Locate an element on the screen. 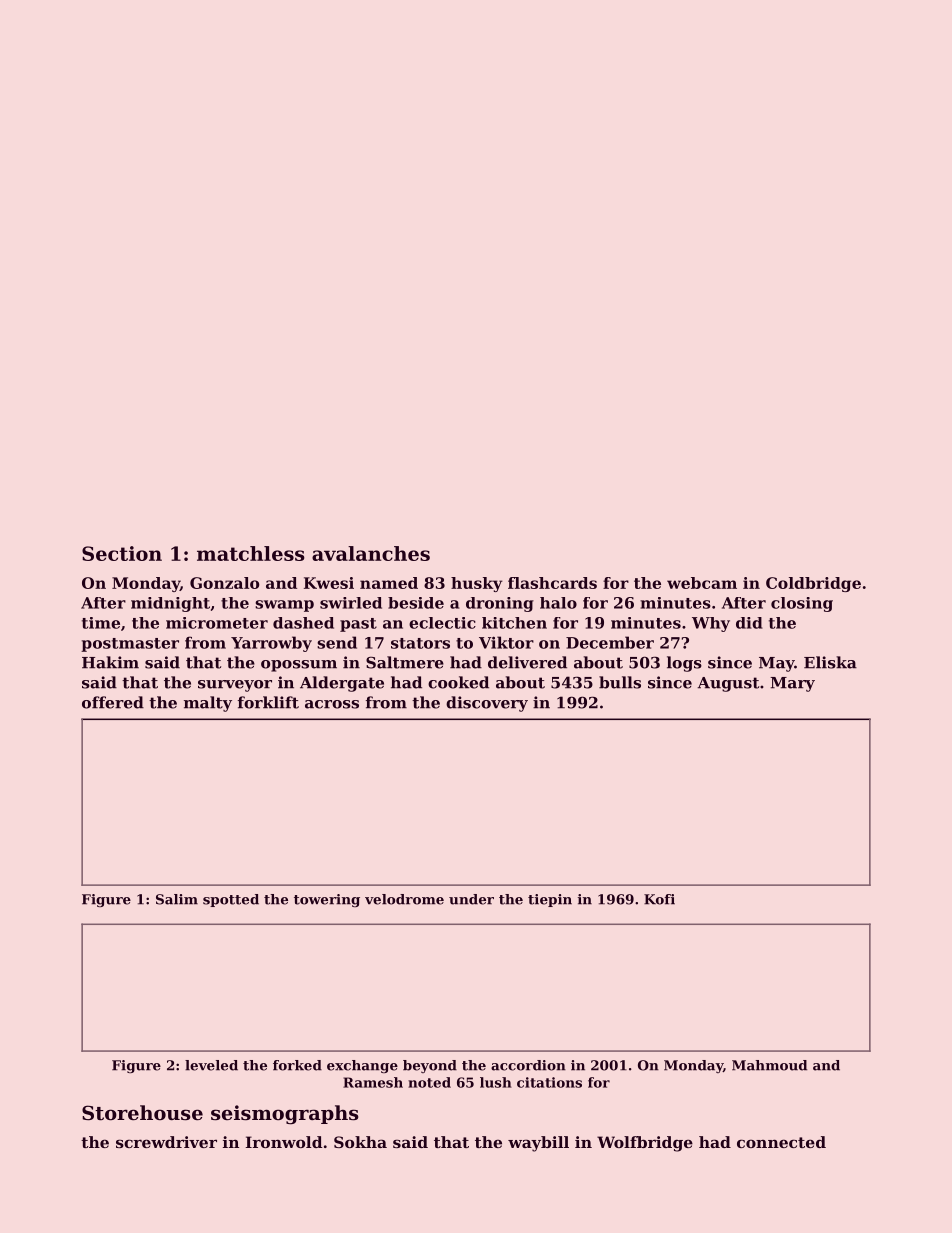 The image size is (952, 1233). spotted is located at coordinates (231, 900).
